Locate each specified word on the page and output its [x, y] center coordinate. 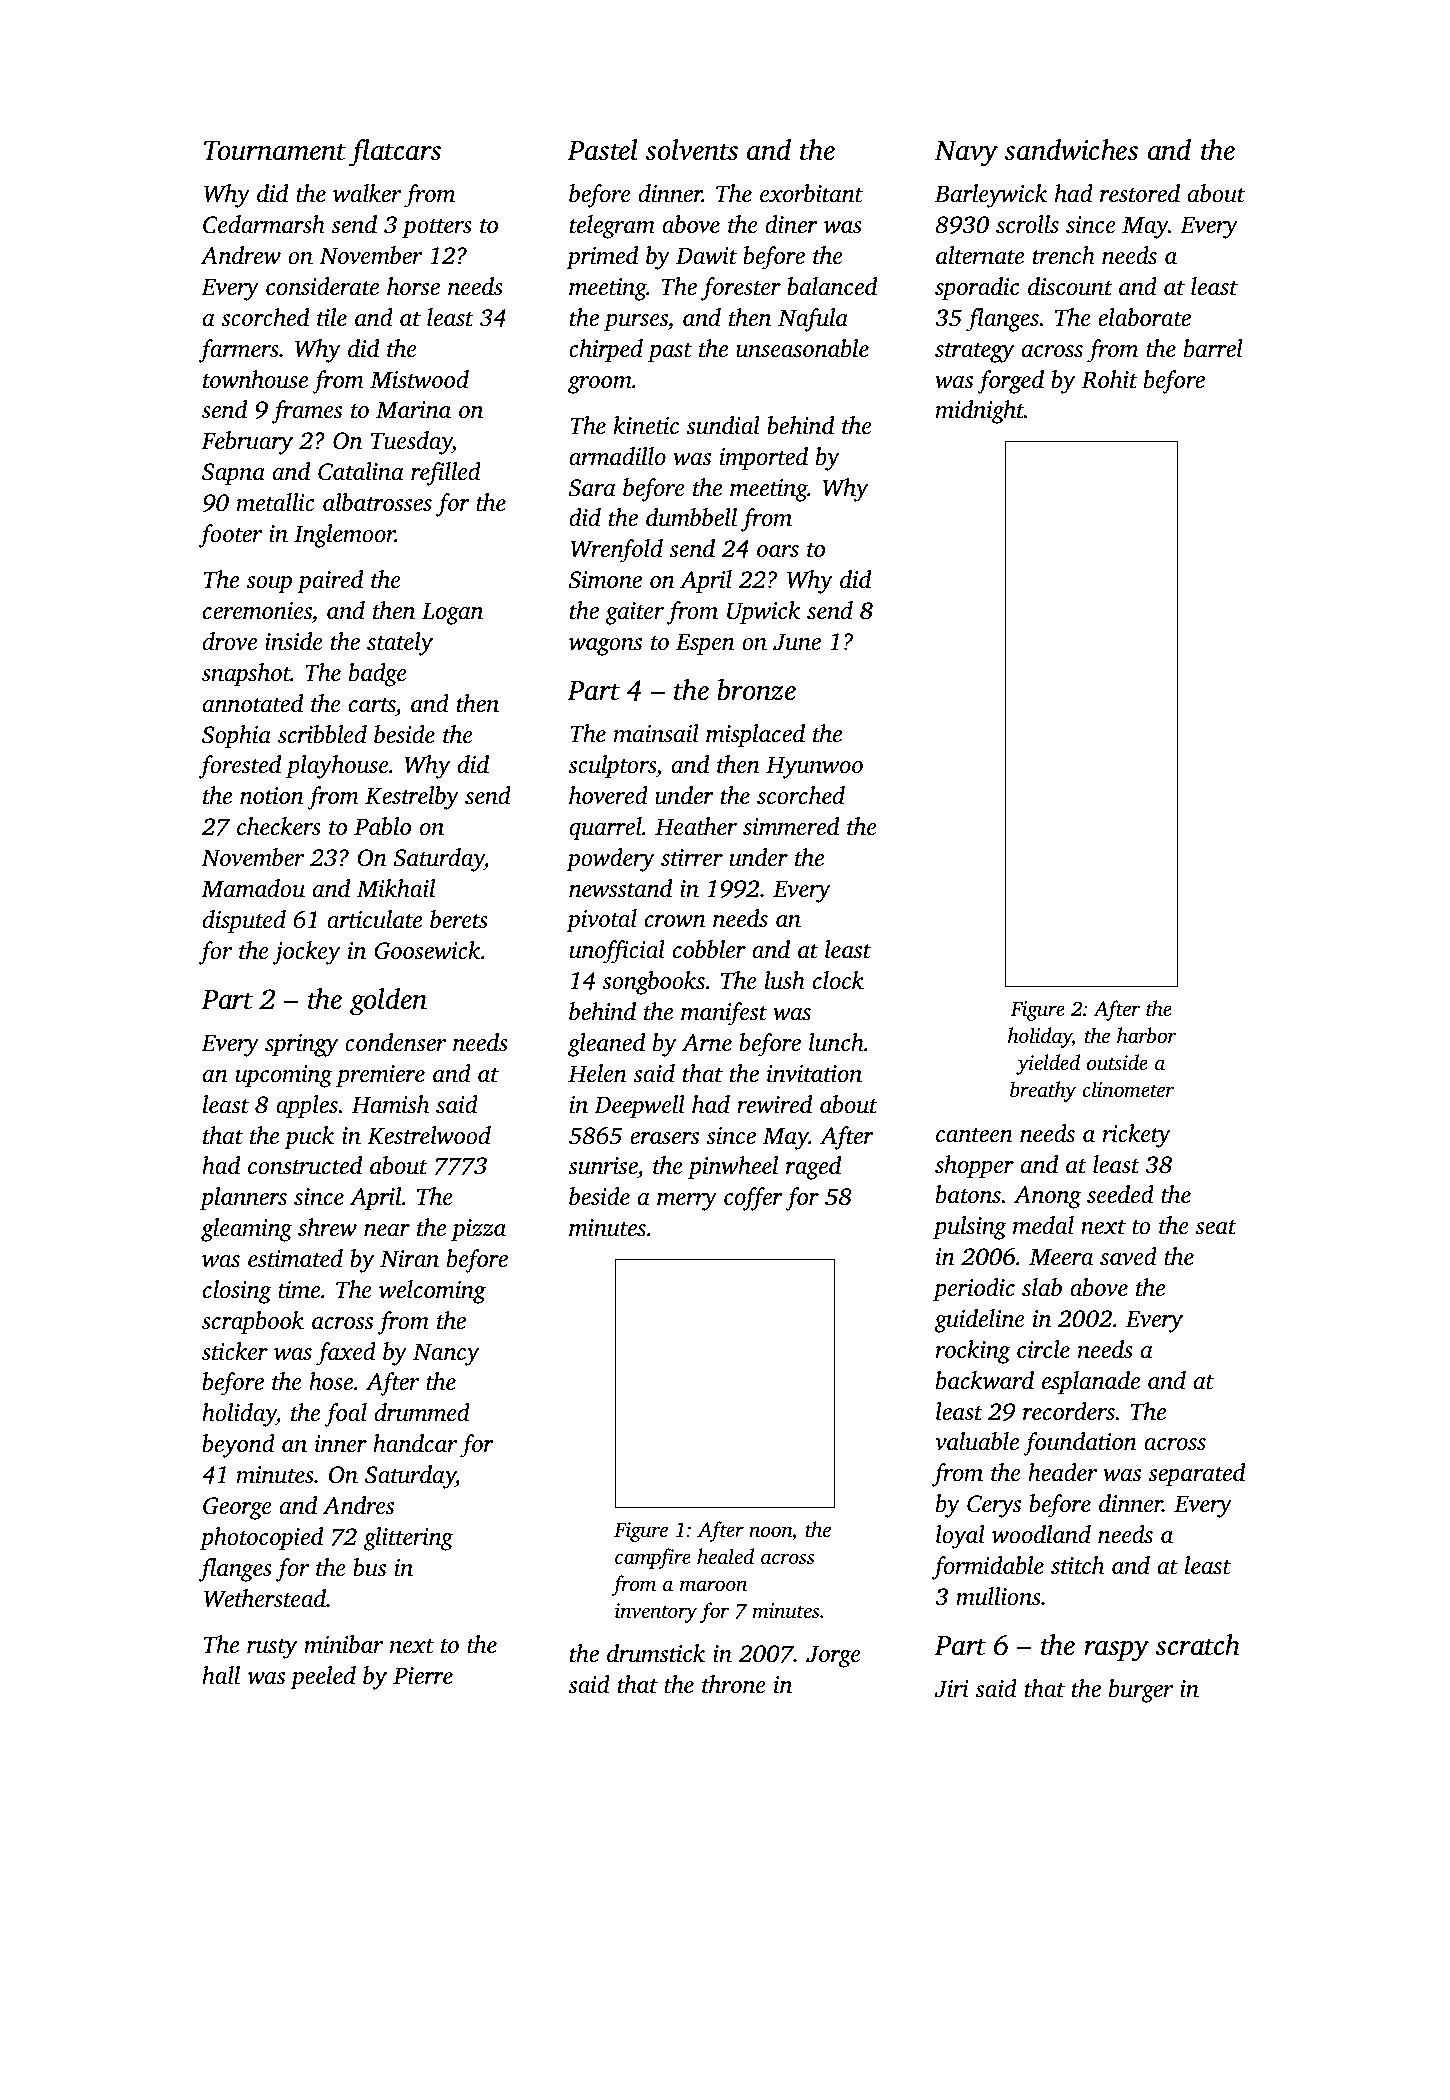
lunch [836, 1042]
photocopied [261, 1539]
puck [309, 1138]
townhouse [255, 379]
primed [602, 258]
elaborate [1144, 317]
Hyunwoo [814, 767]
